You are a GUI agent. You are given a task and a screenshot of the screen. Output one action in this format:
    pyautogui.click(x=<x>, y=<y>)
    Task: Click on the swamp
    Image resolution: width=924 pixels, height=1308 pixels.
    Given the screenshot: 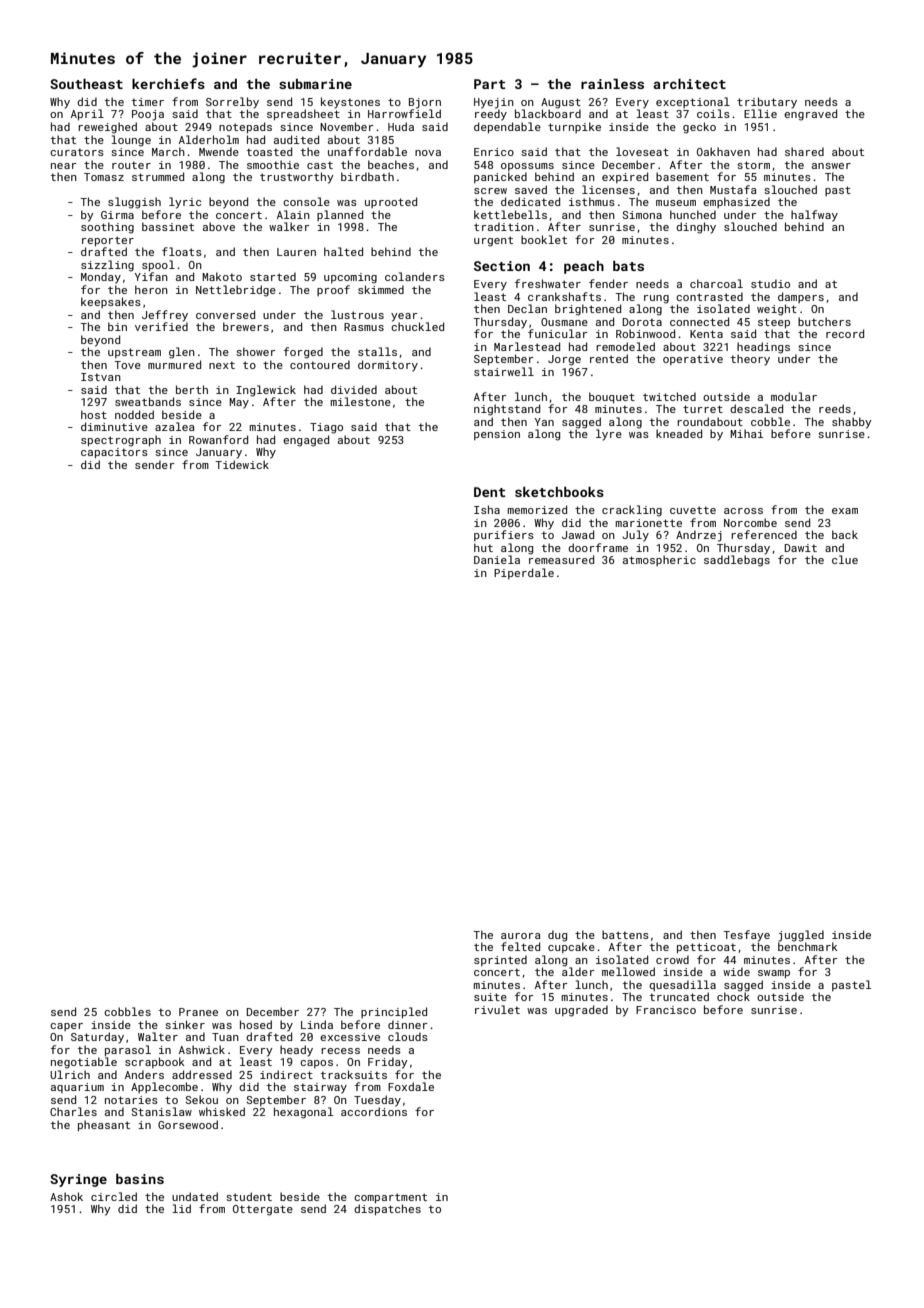 What is the action you would take?
    pyautogui.click(x=774, y=974)
